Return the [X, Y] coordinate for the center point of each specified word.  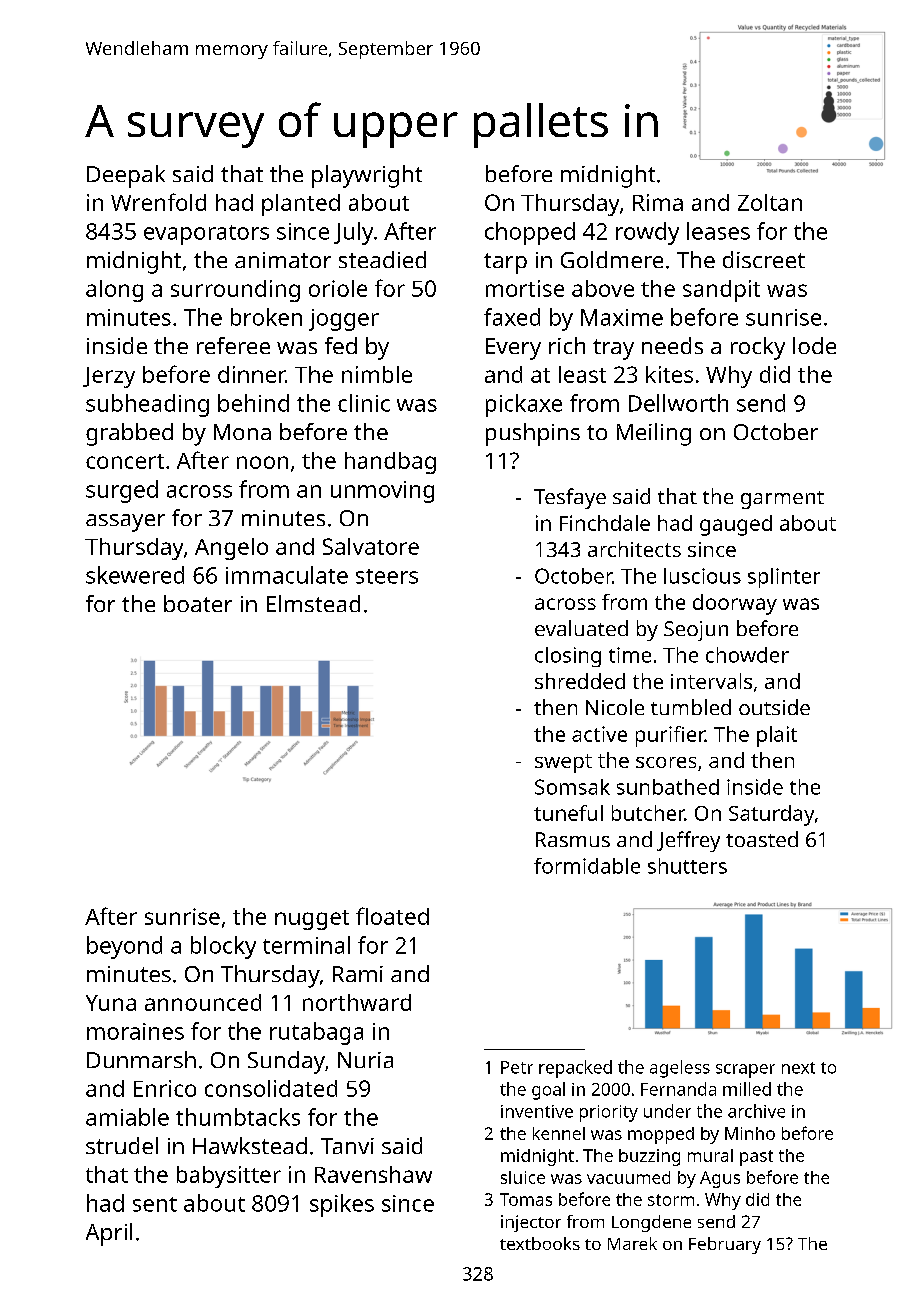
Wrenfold [158, 202]
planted [301, 205]
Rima [658, 202]
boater [198, 603]
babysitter [229, 1177]
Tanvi [347, 1146]
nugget [312, 920]
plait [777, 736]
